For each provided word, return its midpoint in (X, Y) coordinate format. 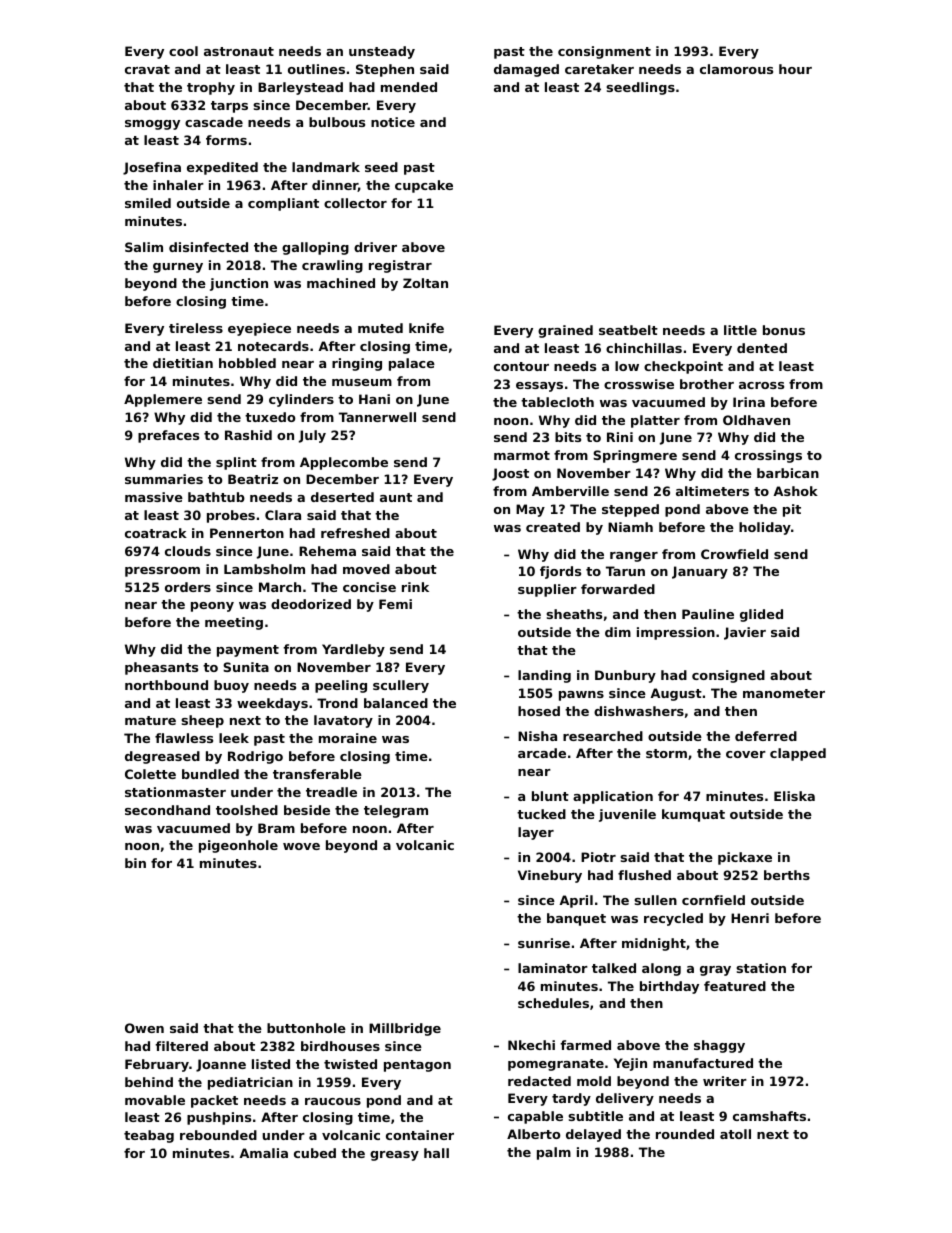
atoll (735, 1134)
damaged (526, 70)
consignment (604, 52)
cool (183, 51)
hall (436, 1153)
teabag (149, 1136)
